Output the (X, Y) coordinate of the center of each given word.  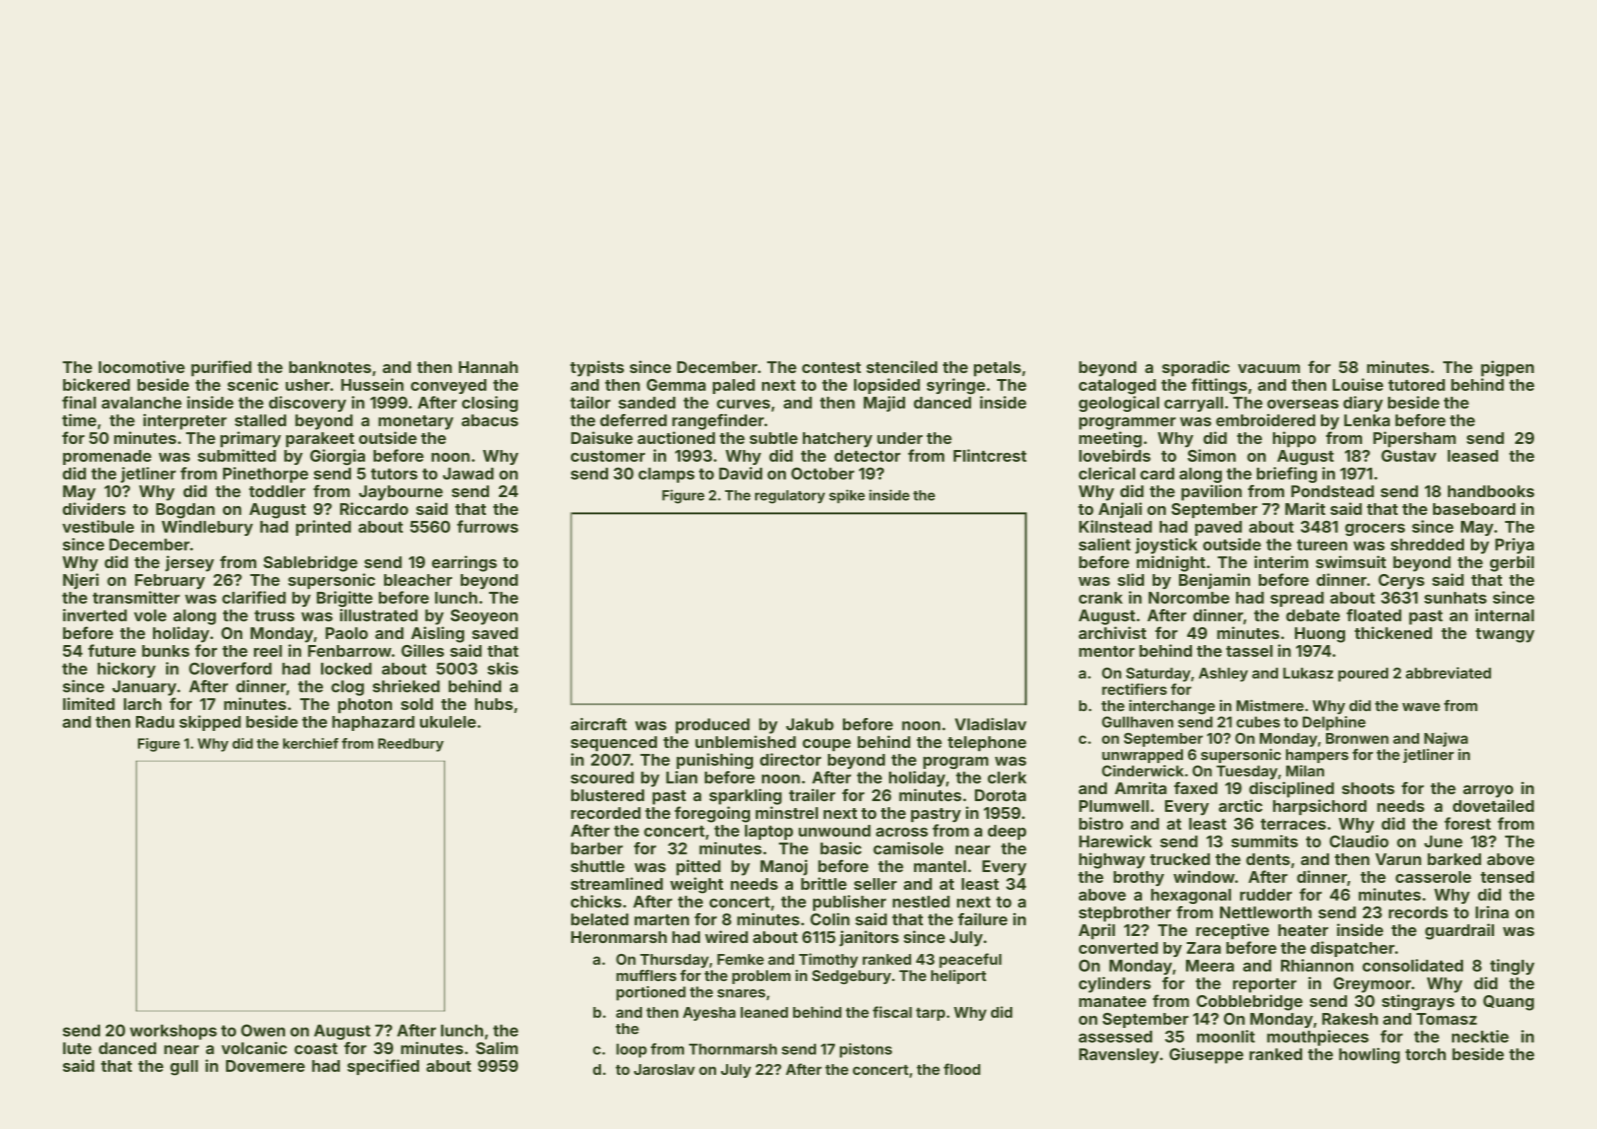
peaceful (970, 960)
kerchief (311, 743)
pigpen (1507, 368)
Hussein (372, 384)
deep (1007, 832)
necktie (1480, 1036)
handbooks (1491, 491)
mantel (940, 866)
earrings (464, 564)
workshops (173, 1032)
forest (1467, 823)
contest (831, 367)
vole (150, 615)
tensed (1507, 877)
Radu (155, 722)
